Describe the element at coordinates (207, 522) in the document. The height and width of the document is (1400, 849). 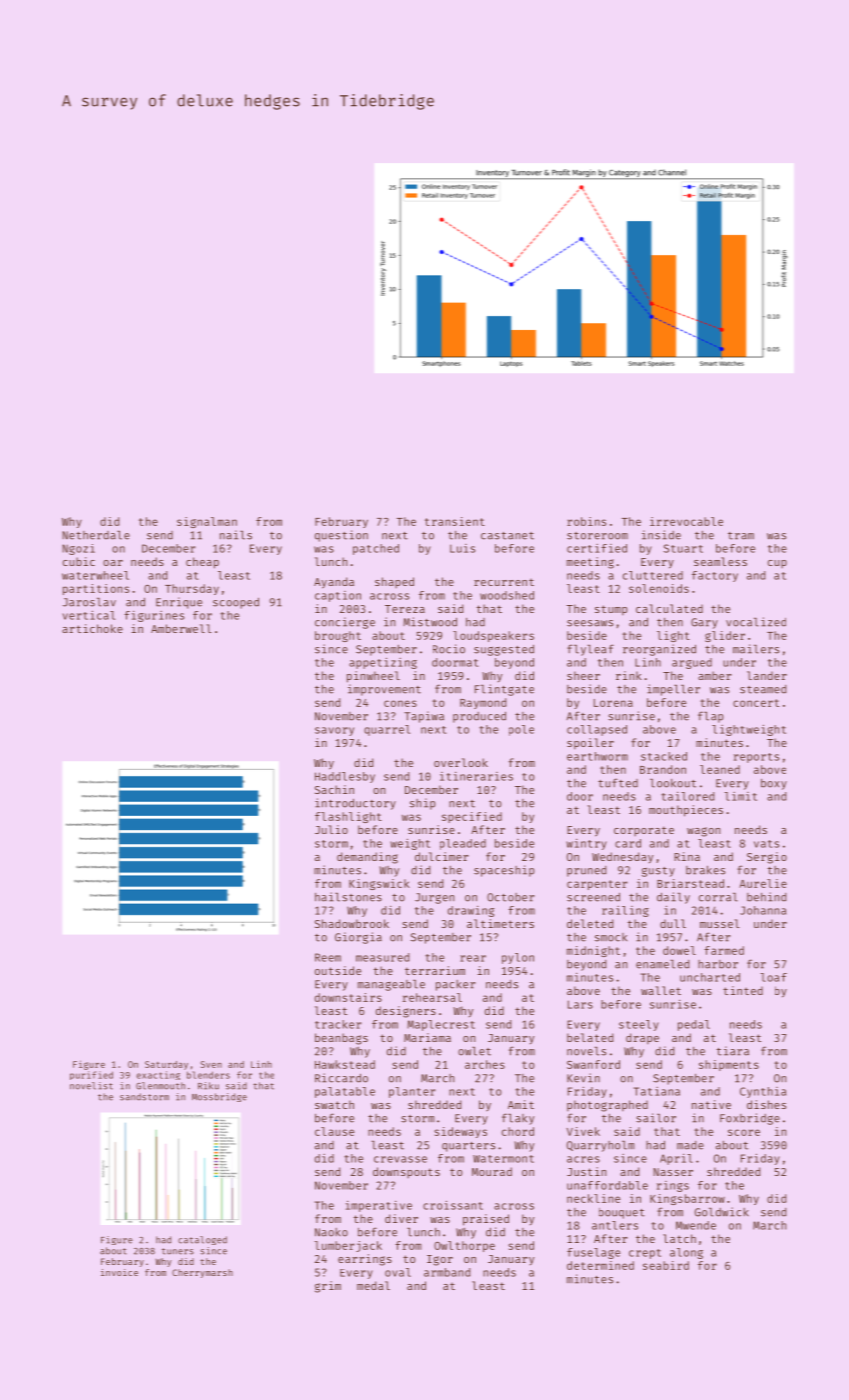
I see `signalman` at that location.
